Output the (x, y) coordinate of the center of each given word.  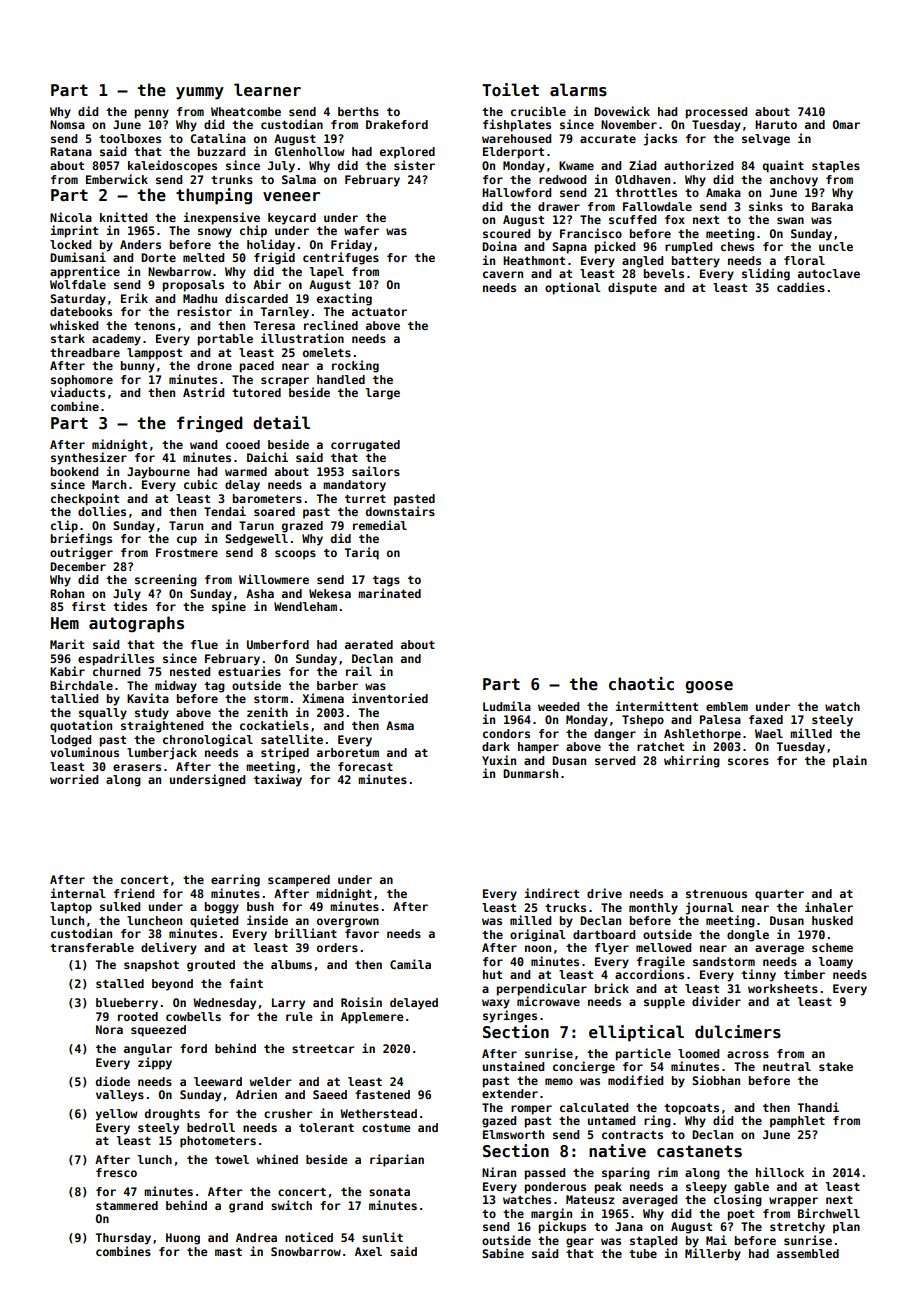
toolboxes (130, 138)
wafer (361, 230)
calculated (594, 1107)
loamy (836, 963)
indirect (551, 893)
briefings (81, 539)
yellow (117, 1115)
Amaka (723, 192)
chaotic (641, 684)
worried (74, 779)
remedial (380, 525)
